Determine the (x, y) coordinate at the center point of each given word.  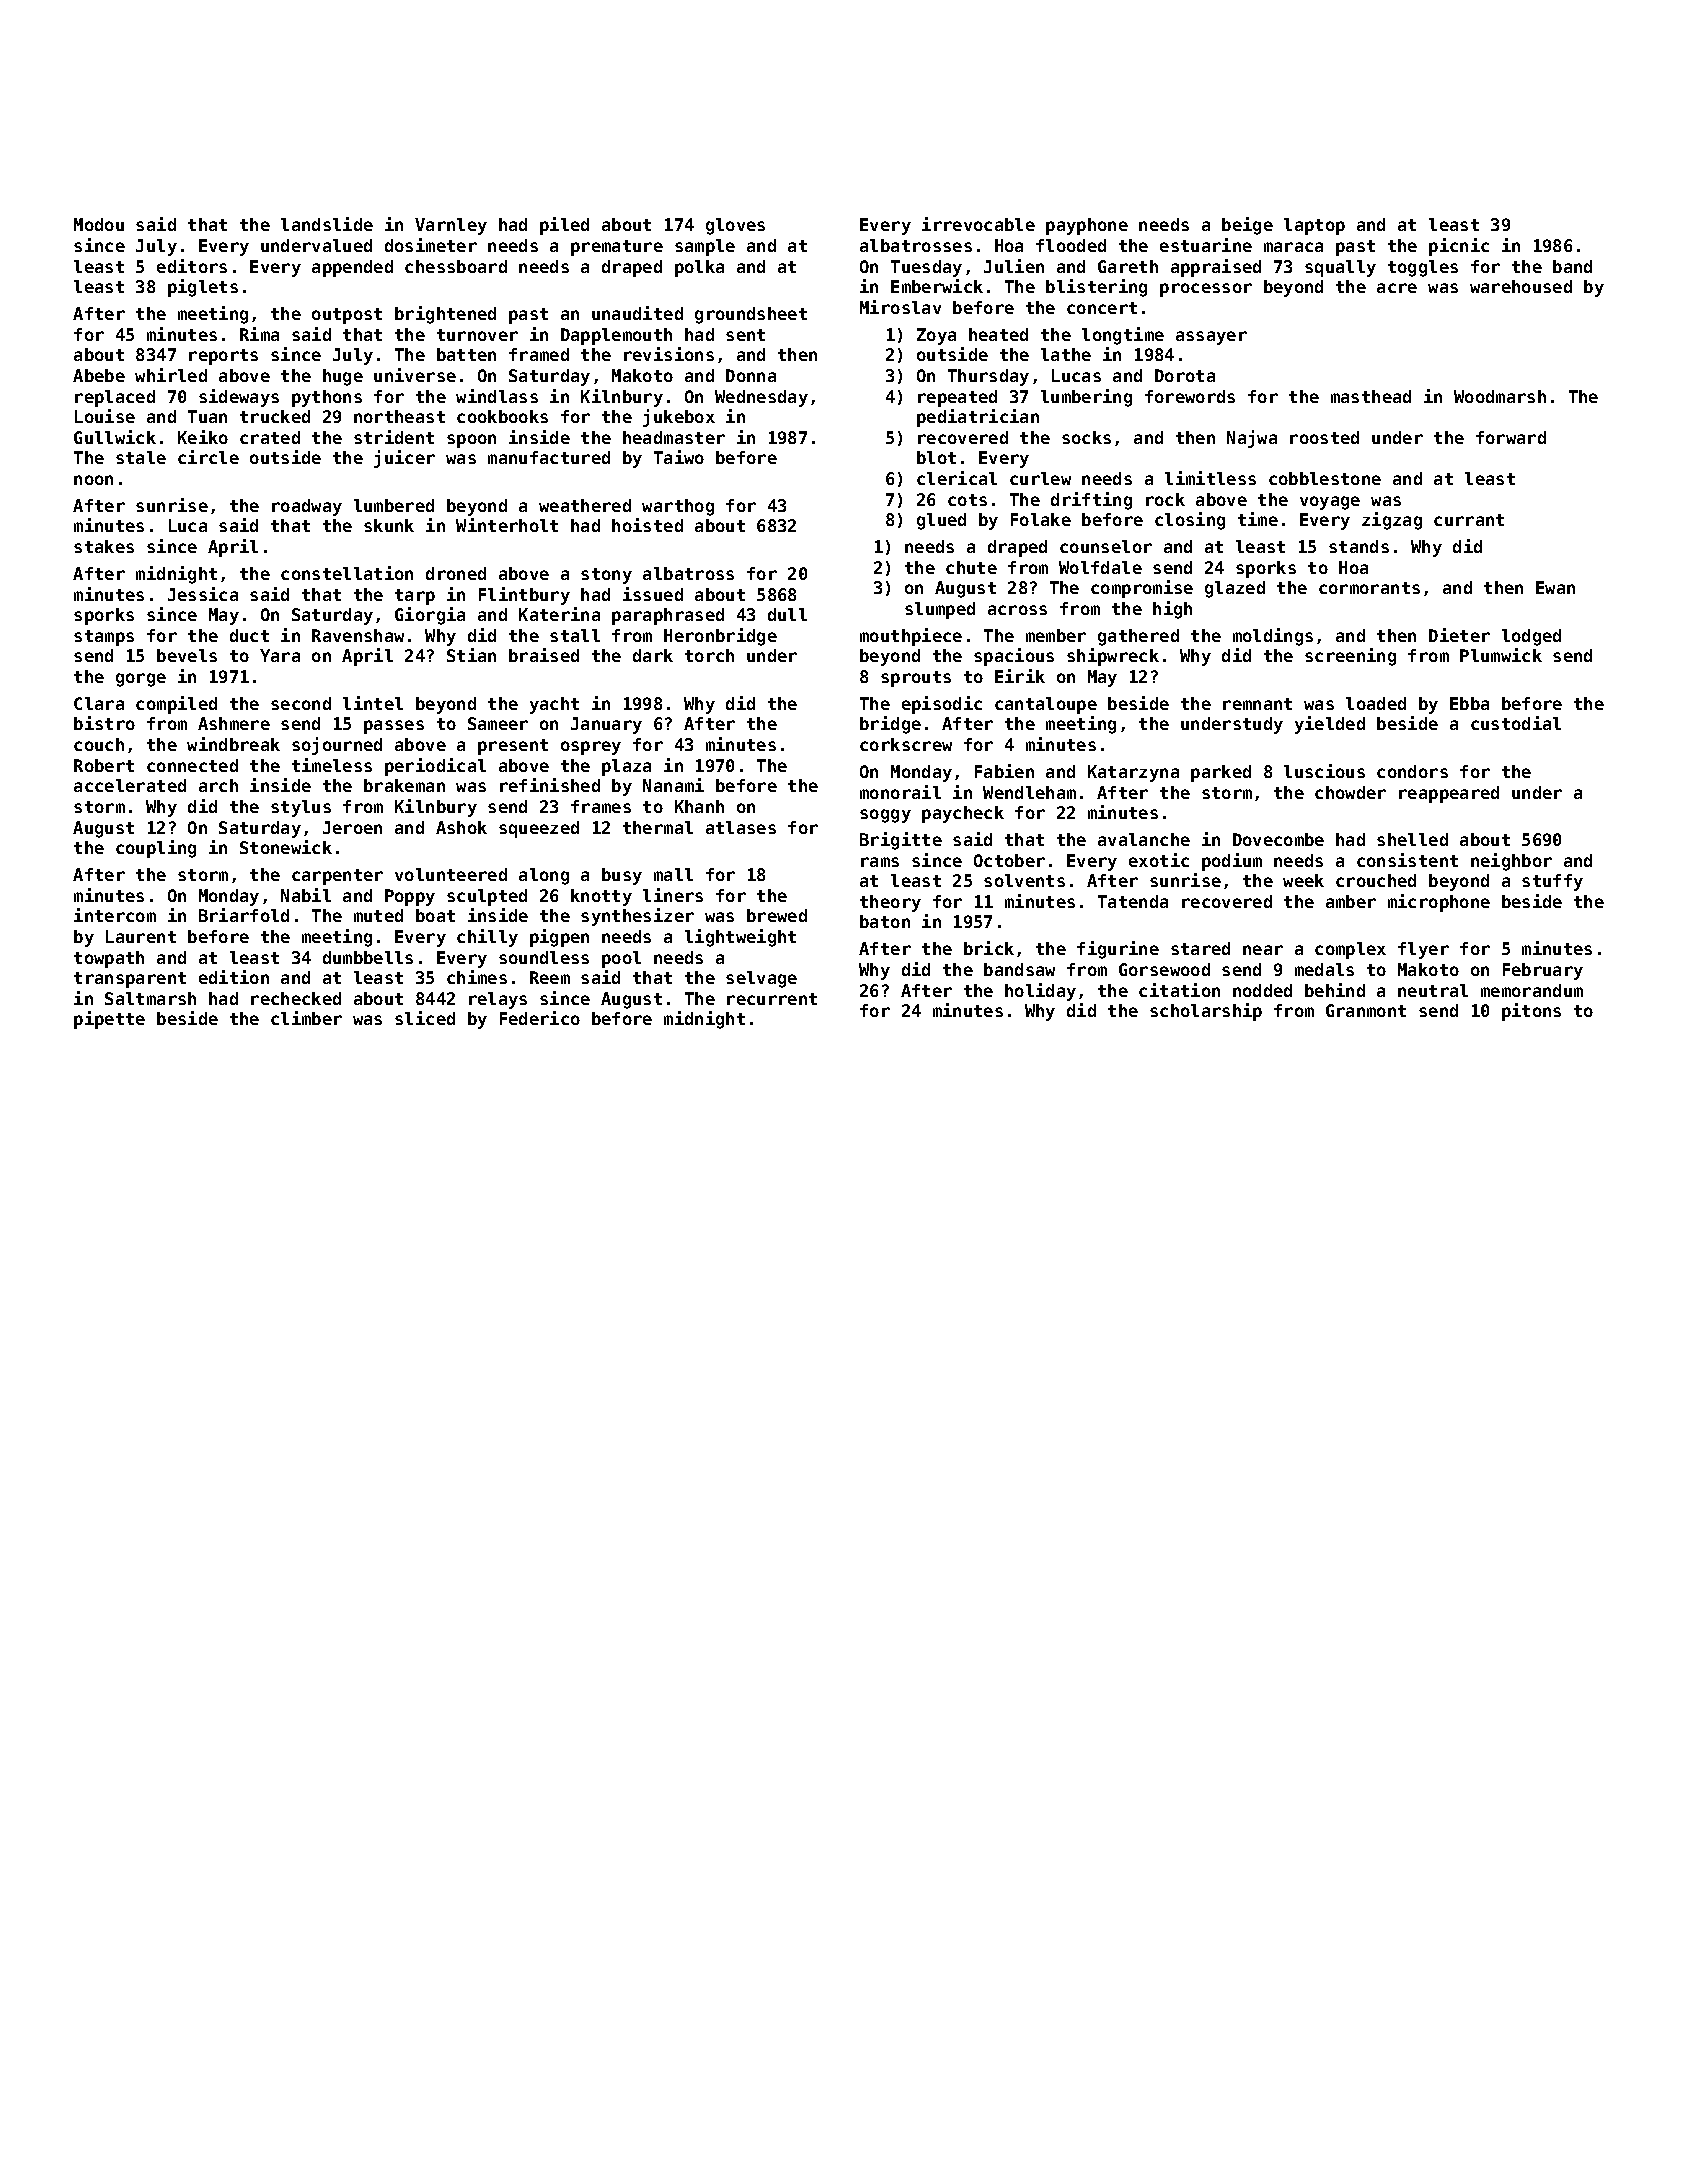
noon (93, 480)
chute (971, 567)
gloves (735, 226)
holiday (1040, 992)
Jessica (203, 594)
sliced (425, 1018)
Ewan (1555, 587)
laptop (1314, 226)
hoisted (647, 525)
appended (352, 268)
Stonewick (286, 847)
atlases (741, 827)
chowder (1350, 792)
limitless (1210, 478)
